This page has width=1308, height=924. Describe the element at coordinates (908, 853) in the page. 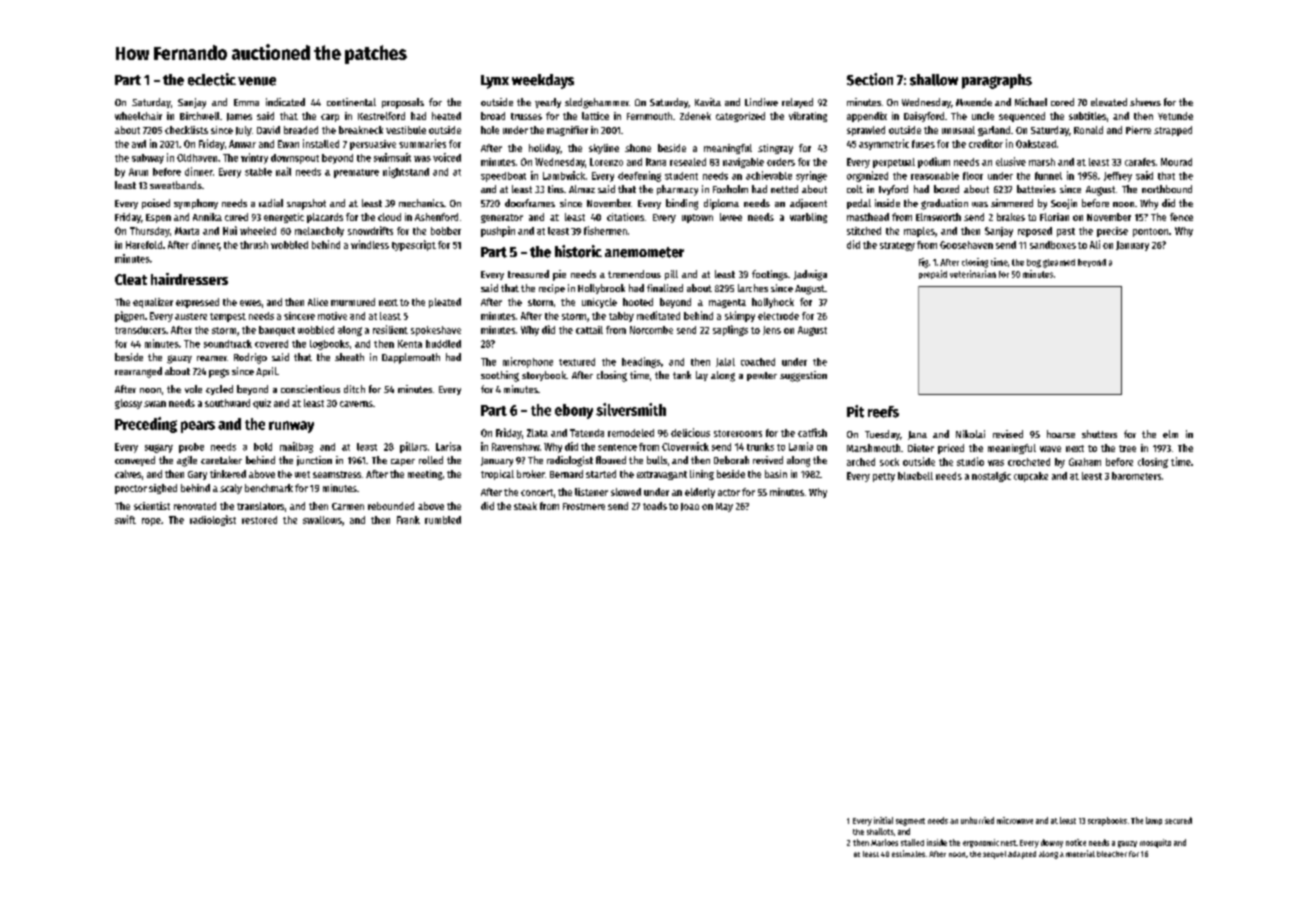

I see `estimates` at that location.
